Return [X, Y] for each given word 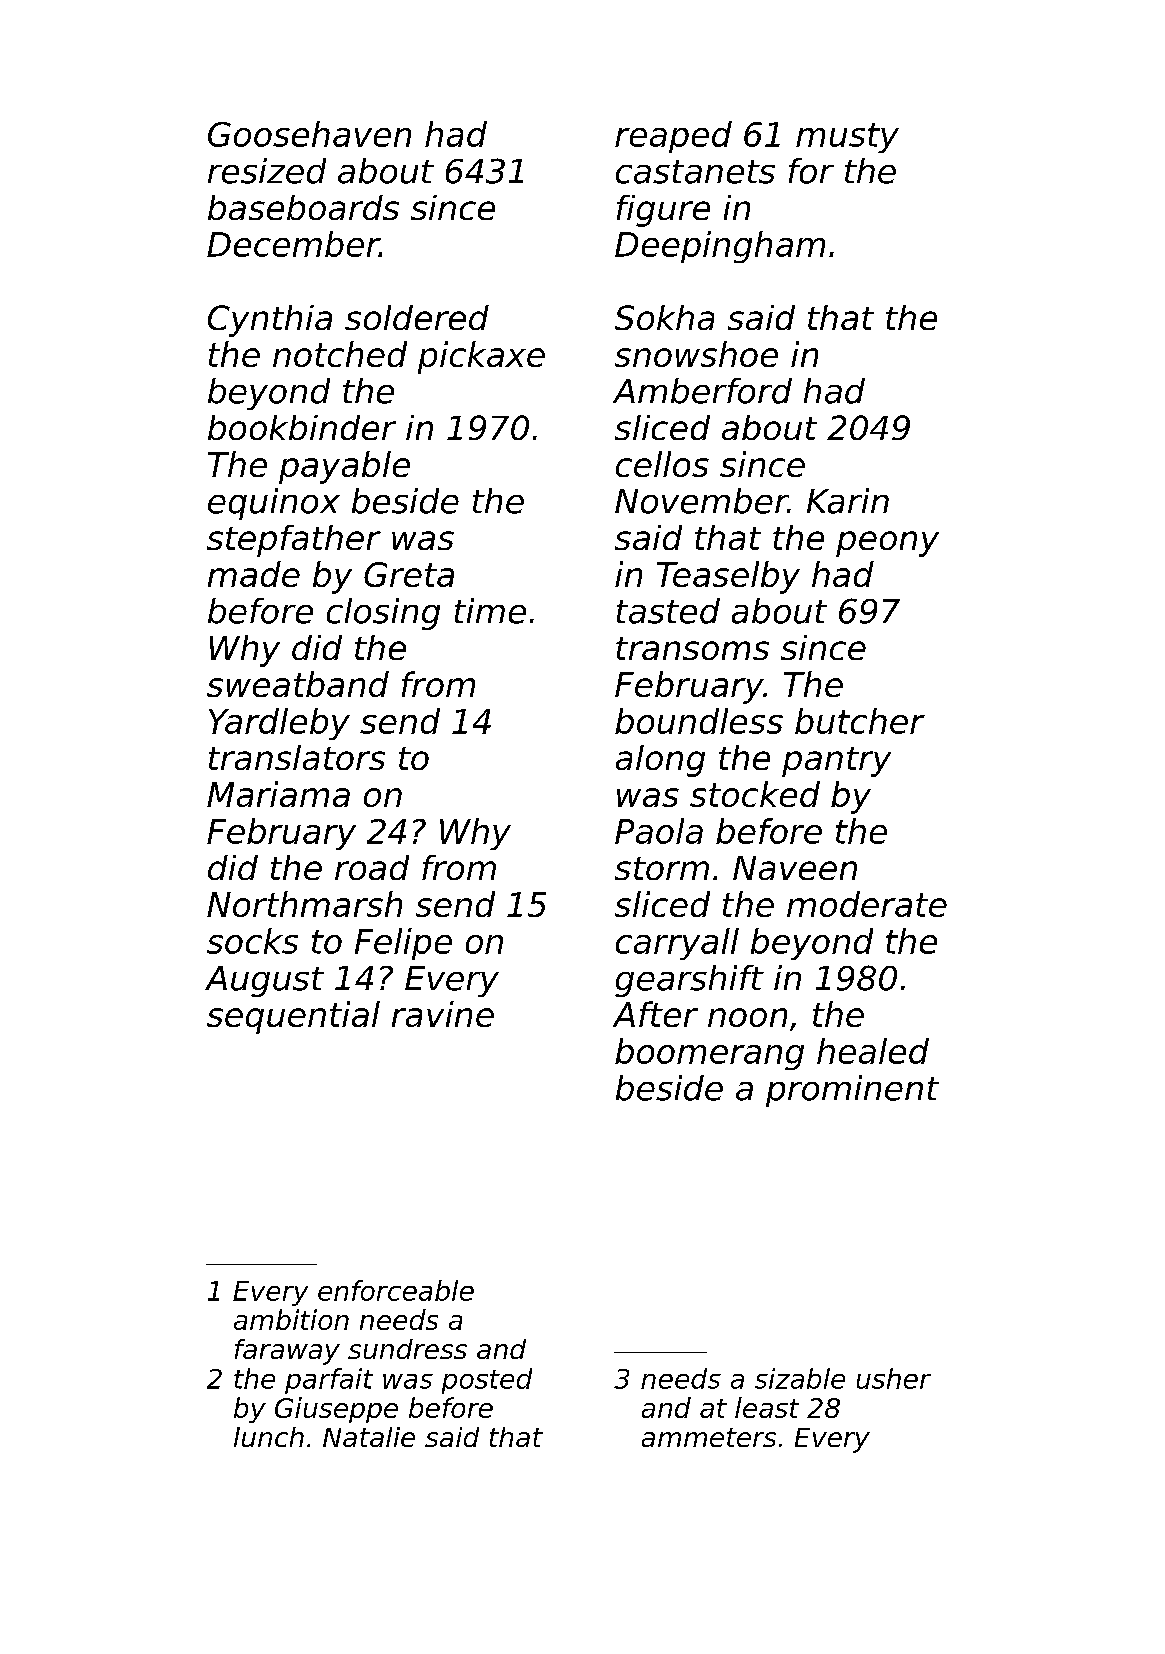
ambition [291, 1319]
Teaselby [728, 577]
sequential [293, 1017]
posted [487, 1381]
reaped [673, 137]
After [655, 1014]
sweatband [298, 684]
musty [847, 138]
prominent [852, 1091]
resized [267, 171]
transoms [692, 648]
